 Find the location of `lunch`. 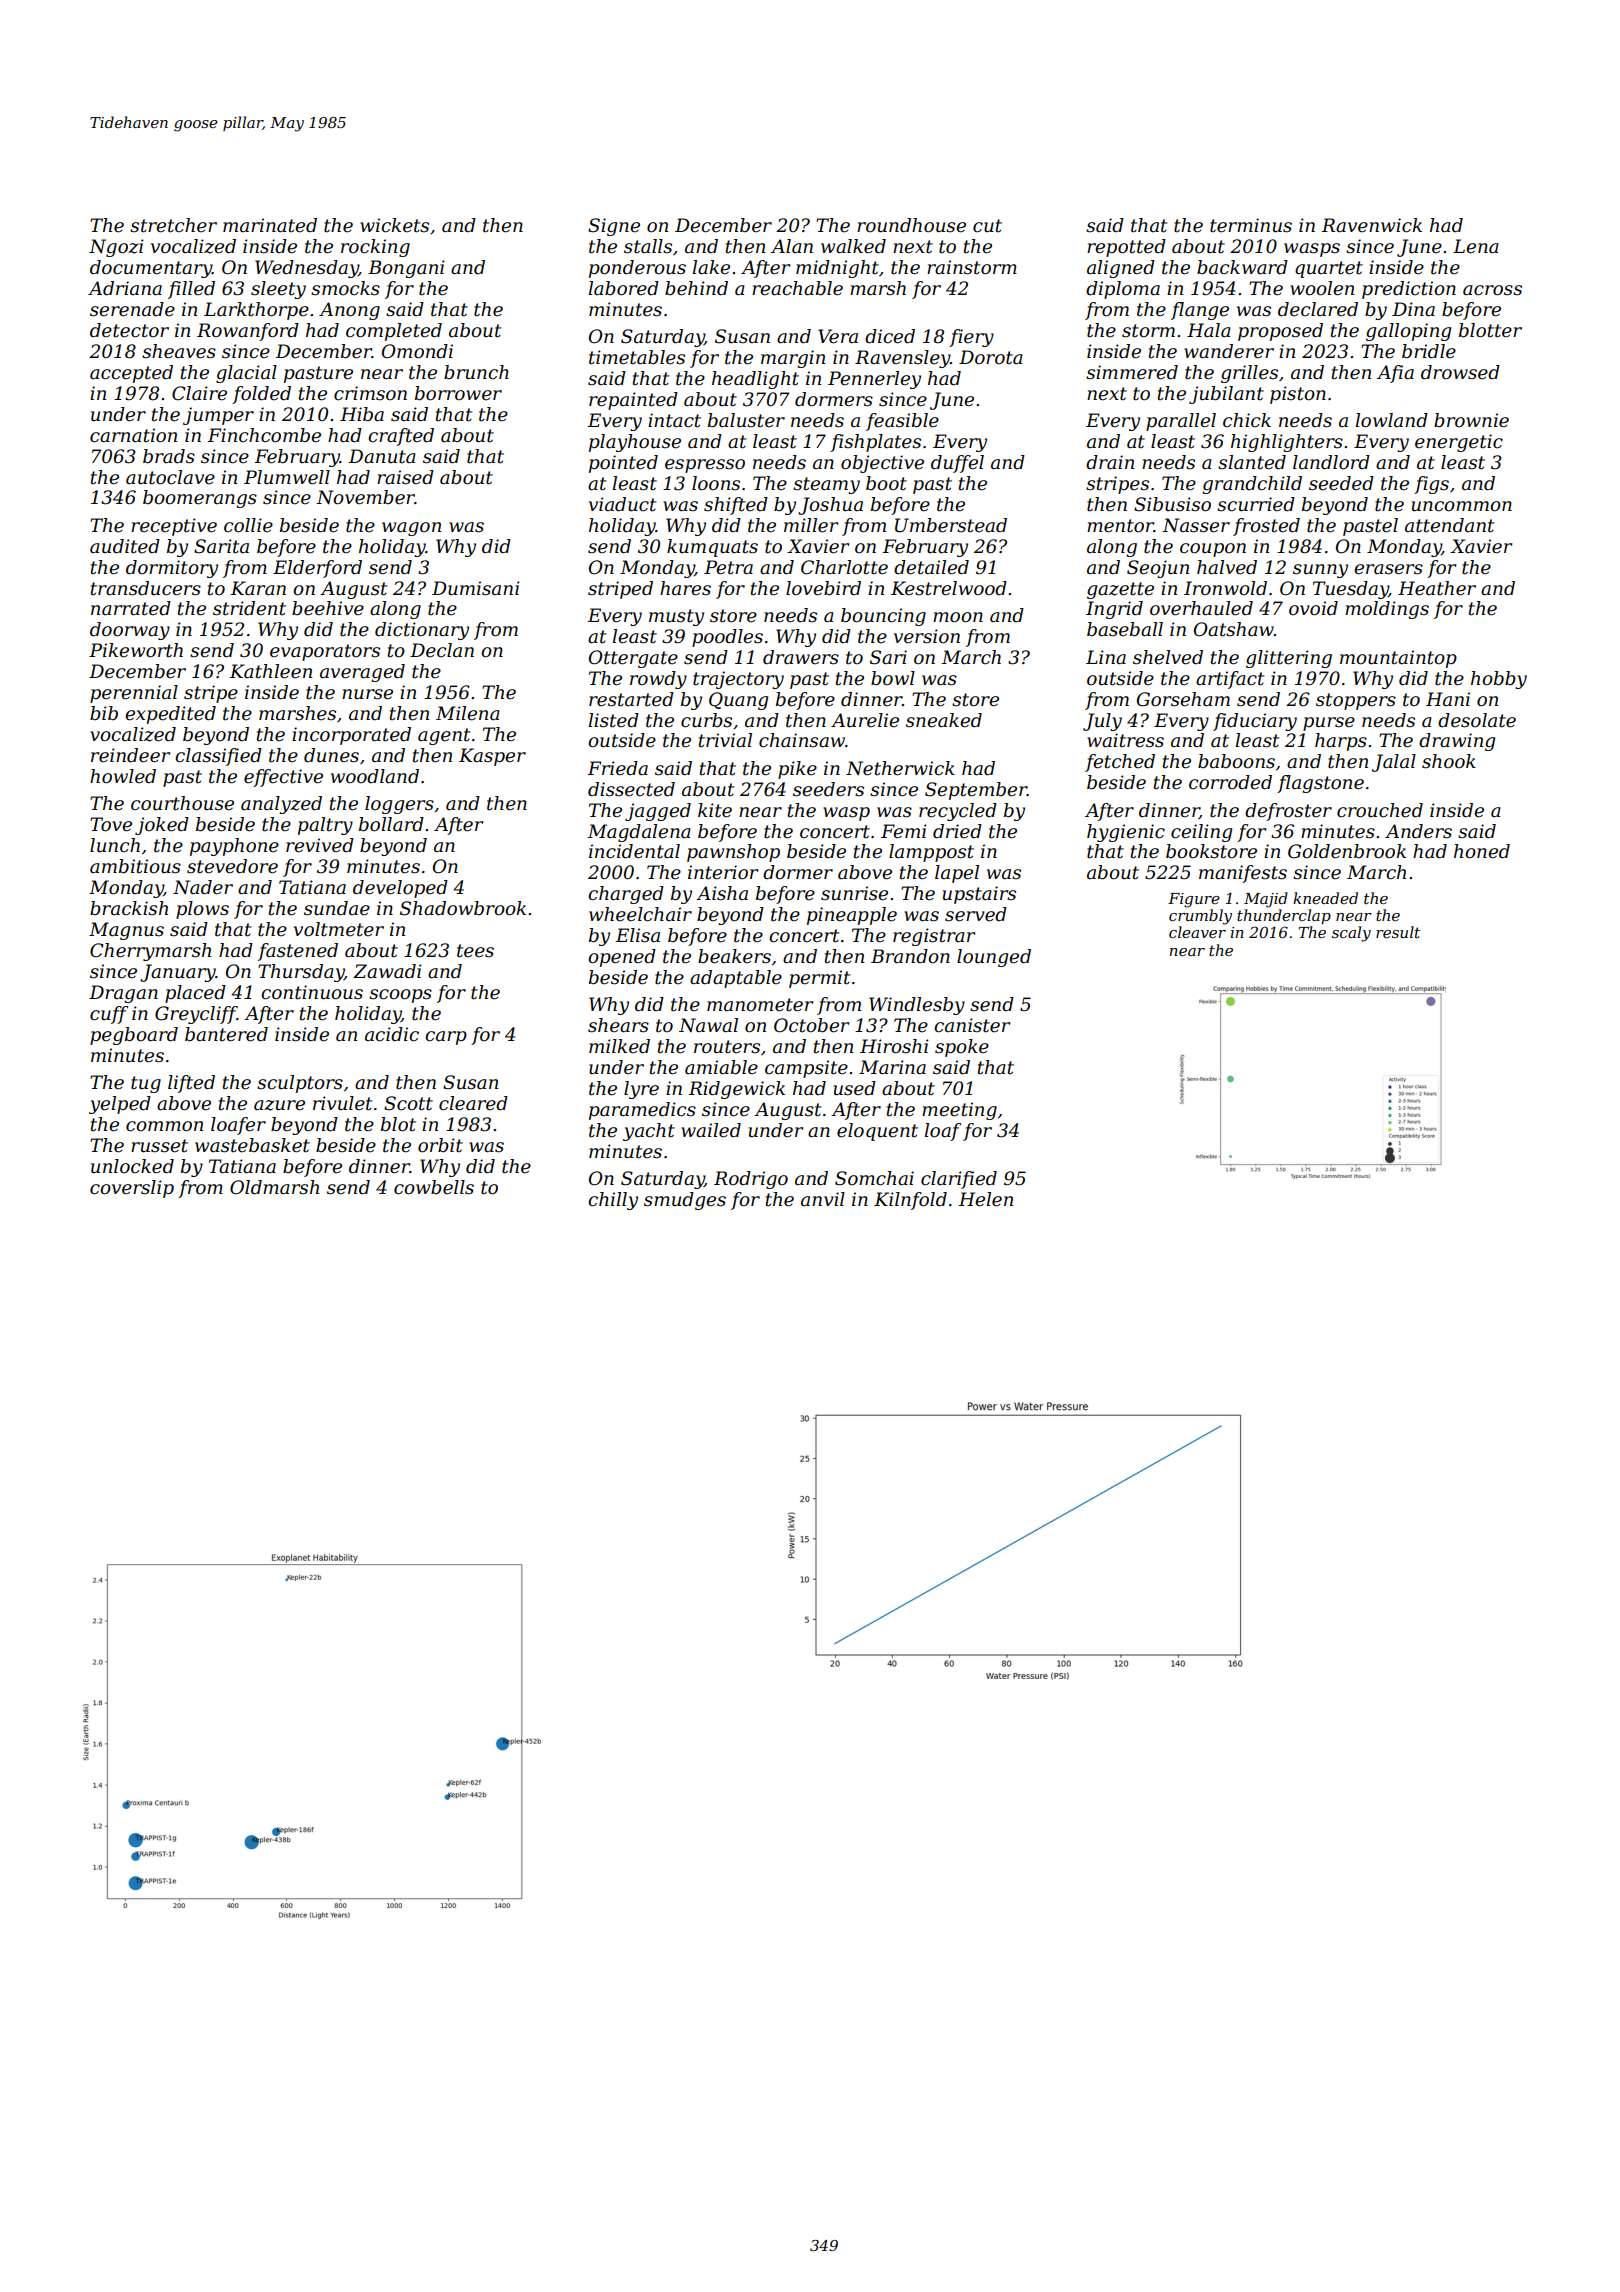

lunch is located at coordinates (115, 845).
